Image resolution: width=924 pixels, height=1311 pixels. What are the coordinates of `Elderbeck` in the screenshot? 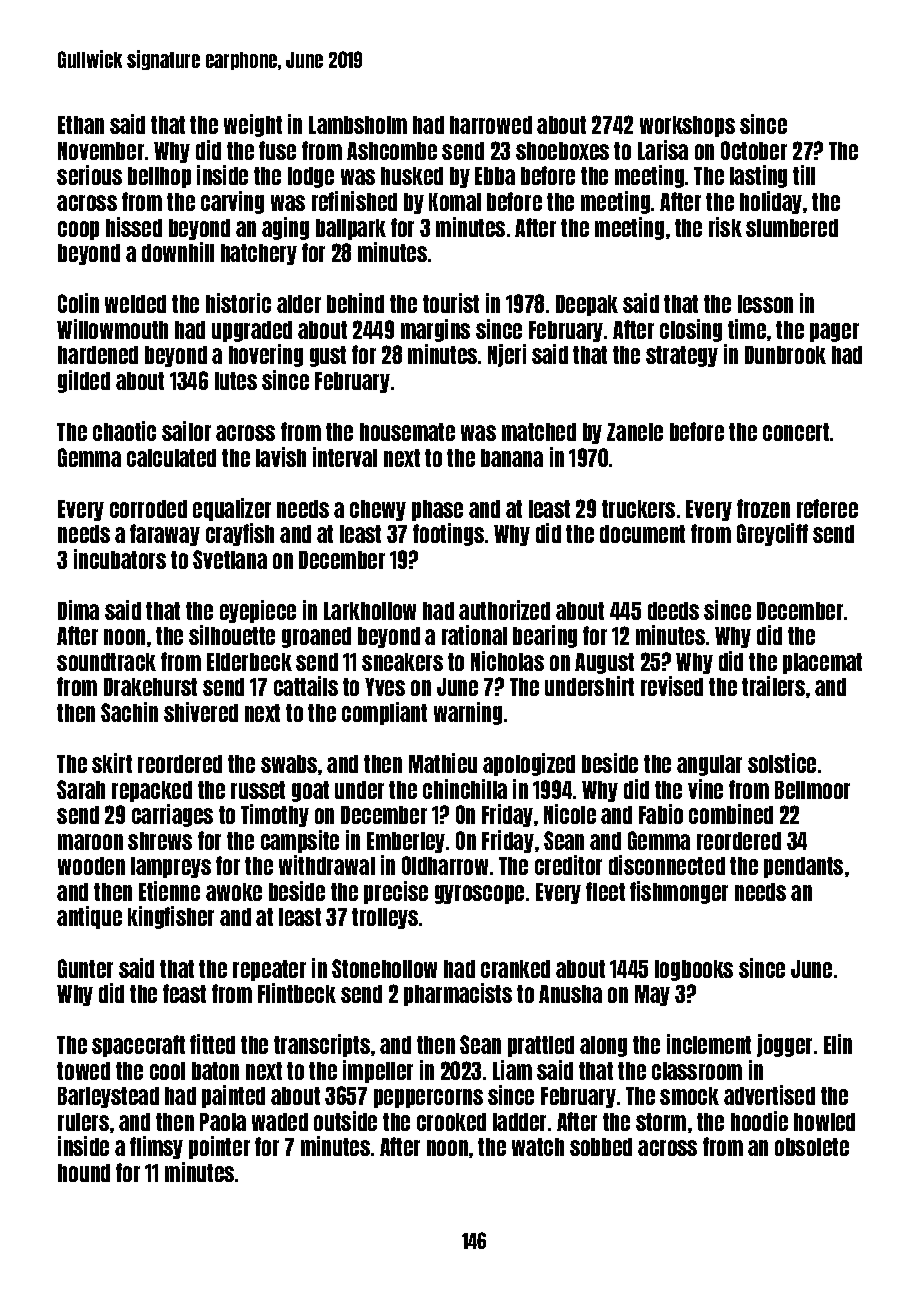 It's located at (249, 662).
